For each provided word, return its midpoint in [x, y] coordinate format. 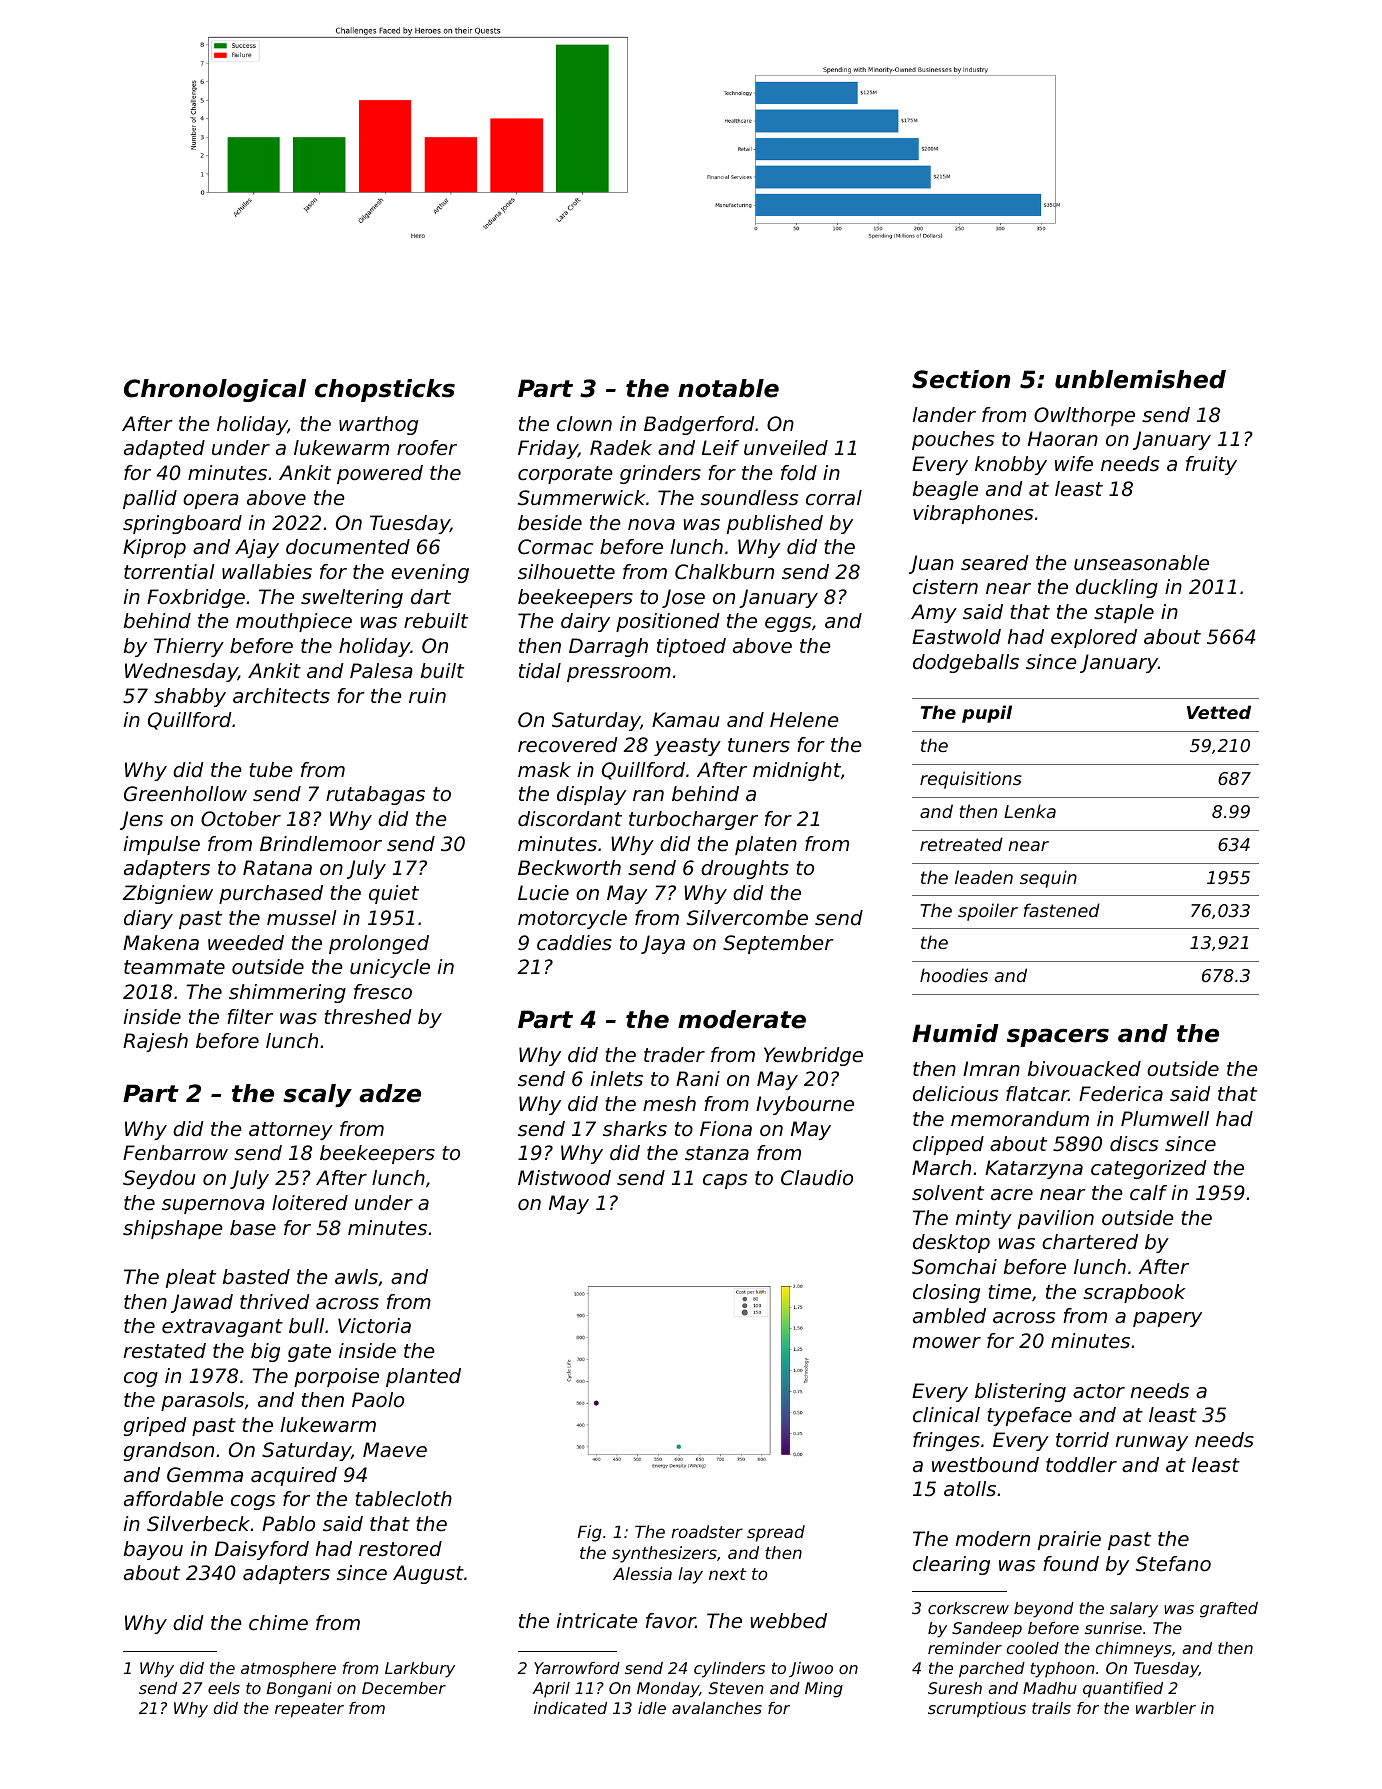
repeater [309, 1710]
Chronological [215, 390]
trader [674, 1055]
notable [728, 388]
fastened [1062, 910]
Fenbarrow [175, 1153]
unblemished [1140, 379]
